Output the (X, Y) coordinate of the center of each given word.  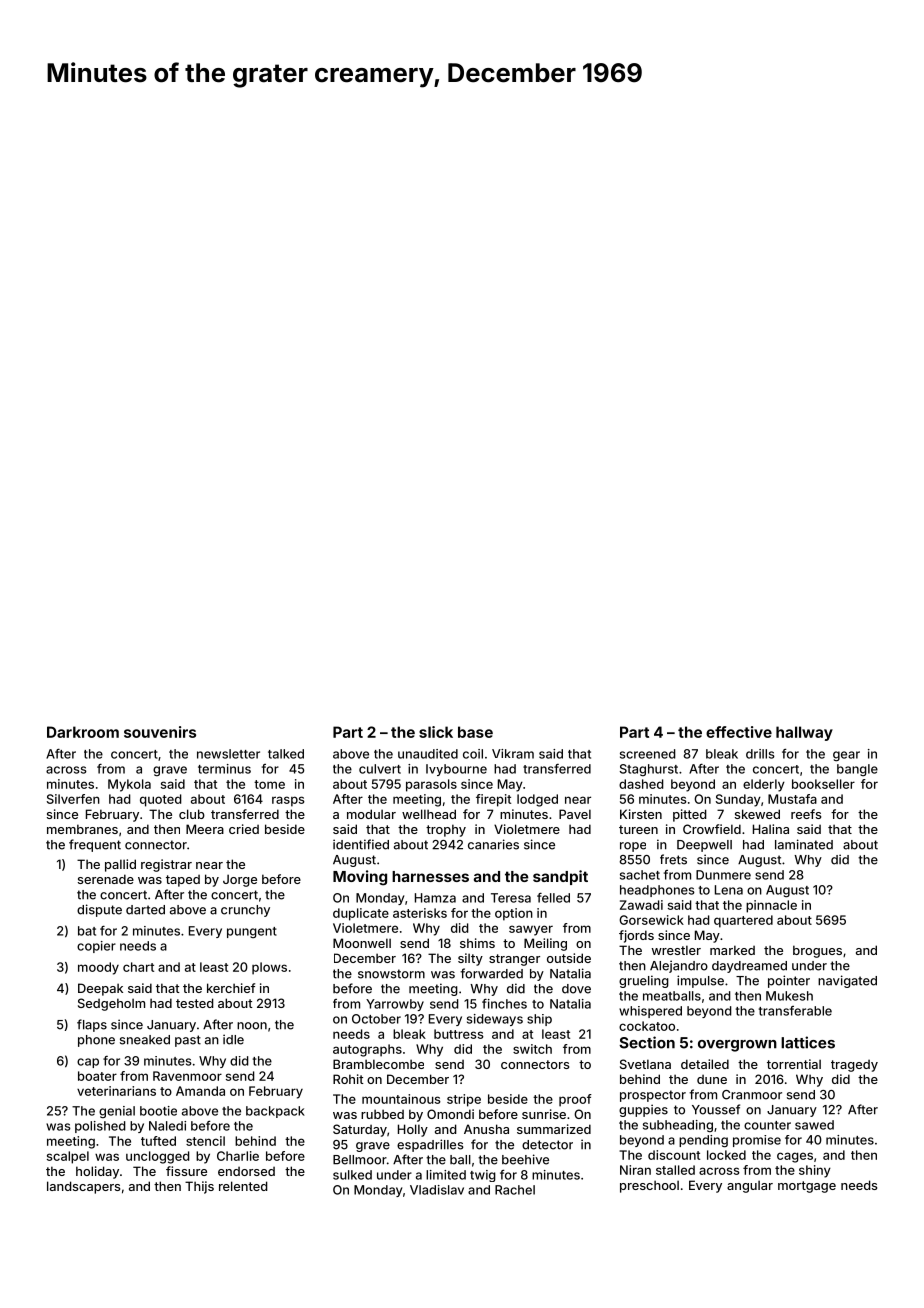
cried (244, 829)
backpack (275, 1112)
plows (269, 968)
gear (846, 756)
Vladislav (437, 1190)
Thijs (199, 1187)
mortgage (807, 1187)
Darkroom (83, 732)
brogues (817, 951)
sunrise (544, 1114)
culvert (380, 769)
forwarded (491, 973)
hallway (804, 733)
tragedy (854, 1066)
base (475, 732)
